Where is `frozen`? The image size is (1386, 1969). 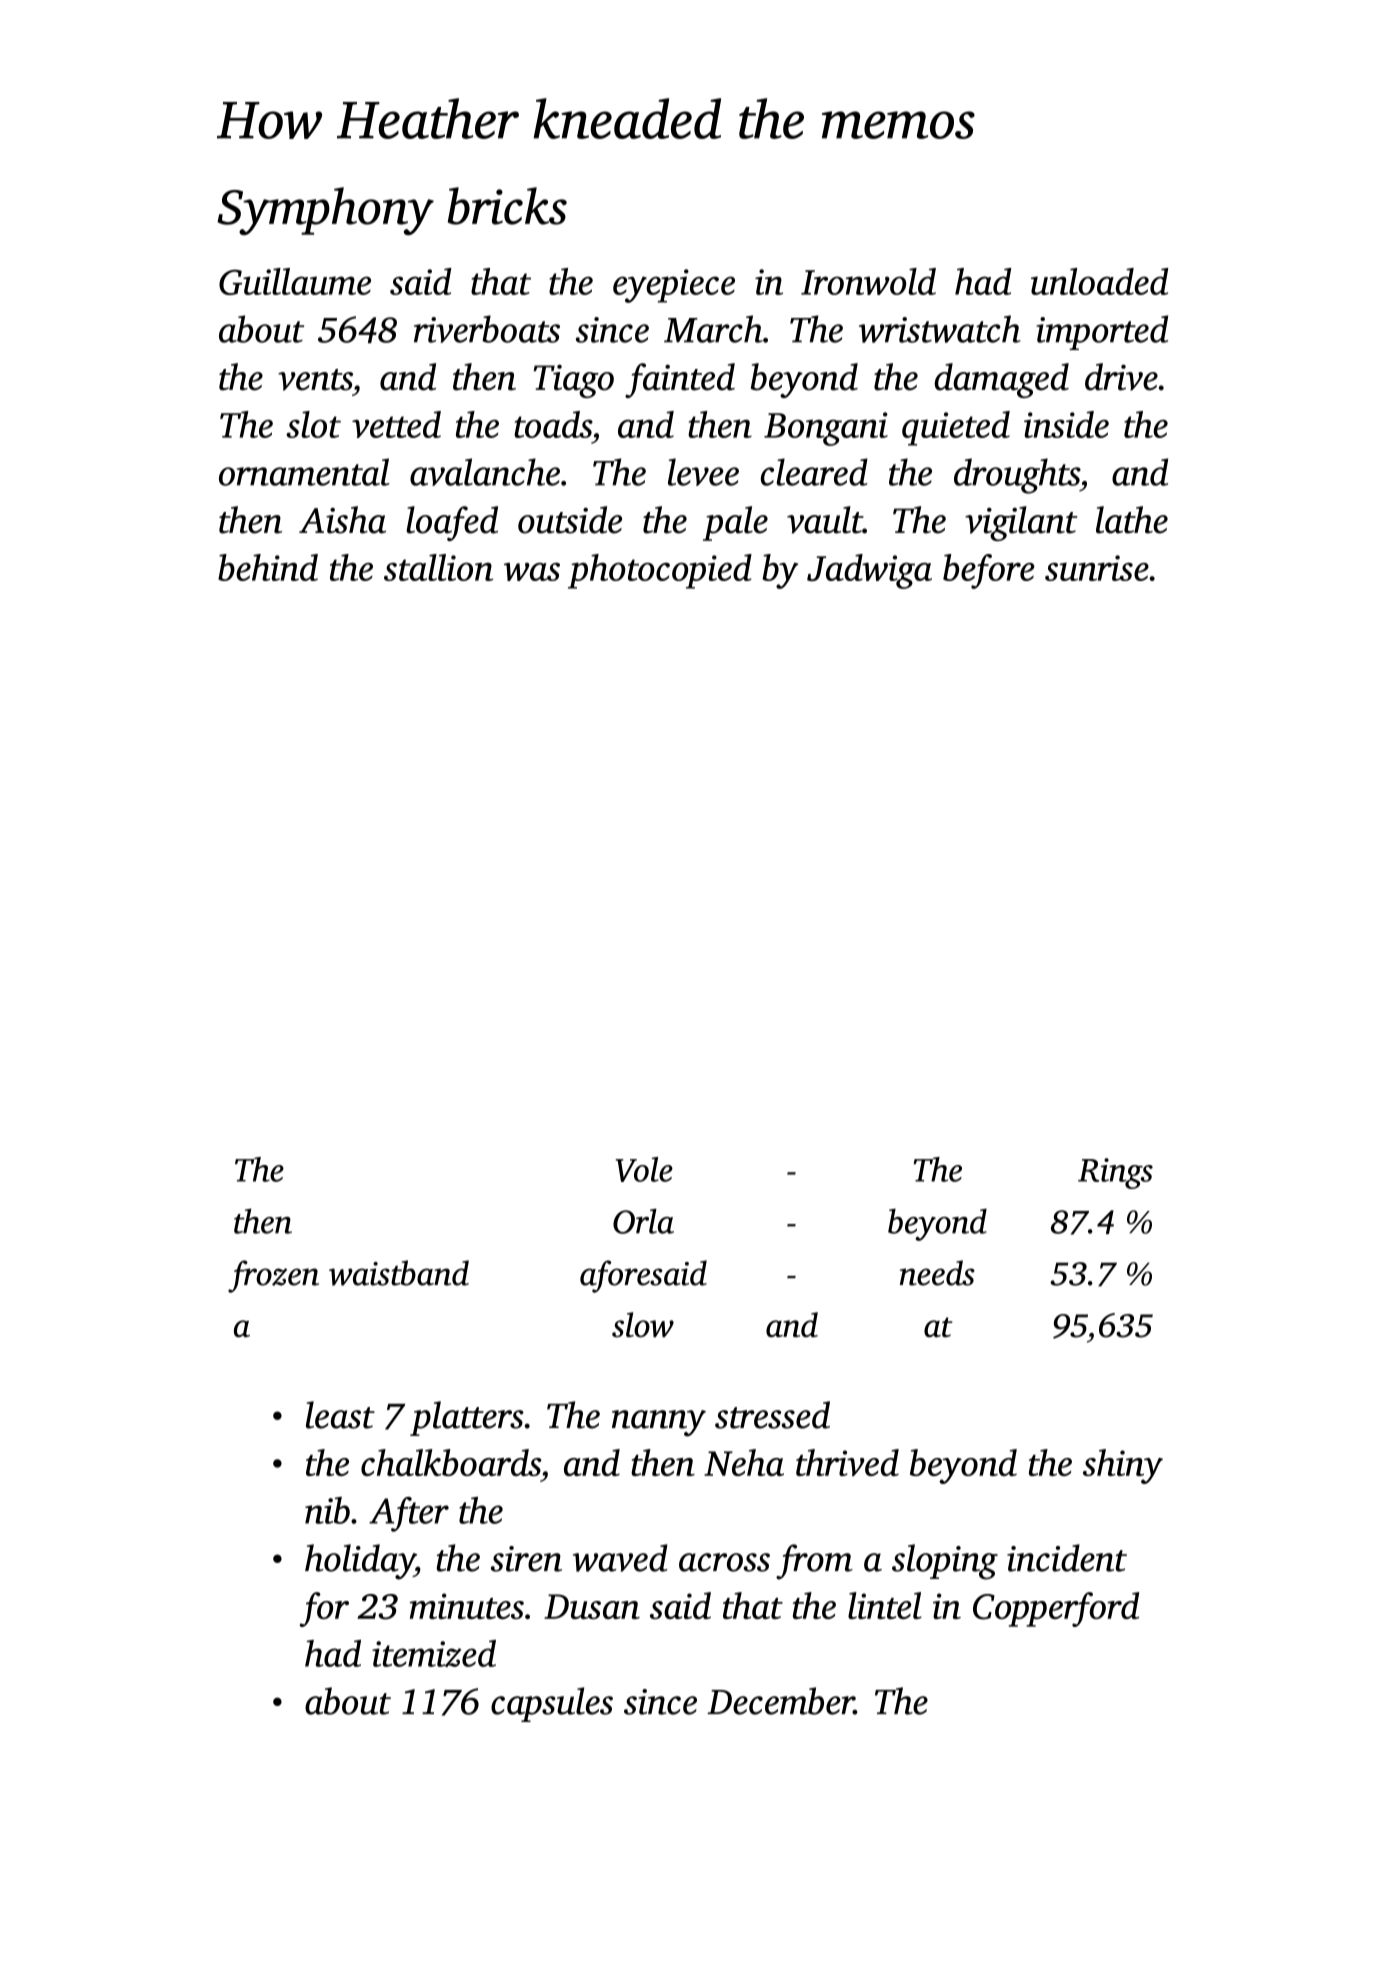
frozen is located at coordinates (273, 1276).
